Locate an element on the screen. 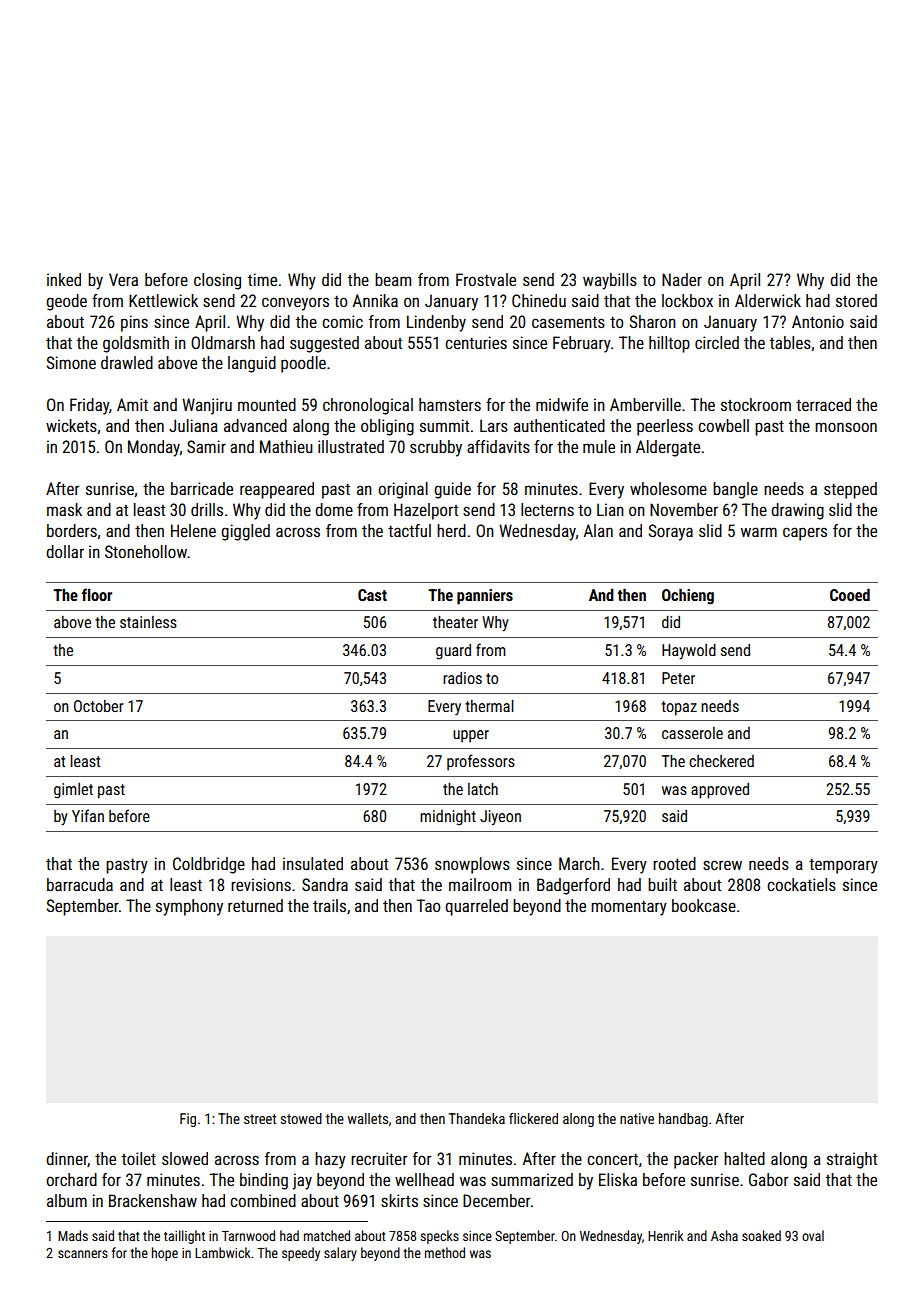 The width and height of the screenshot is (924, 1314). October is located at coordinates (99, 706).
